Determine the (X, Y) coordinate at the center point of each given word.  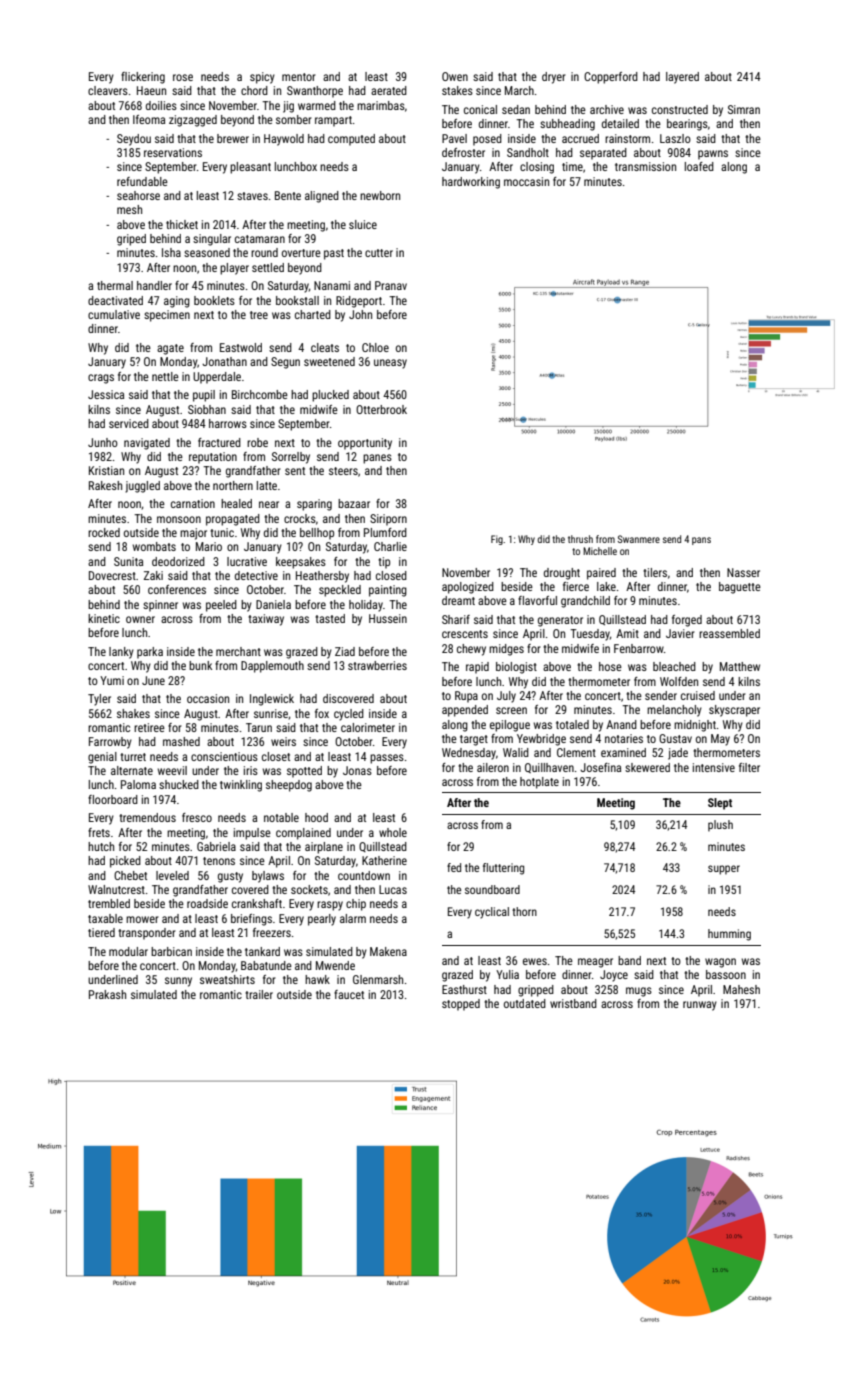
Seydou (134, 140)
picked (125, 862)
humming (729, 935)
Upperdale (217, 378)
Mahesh (741, 989)
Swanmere (639, 539)
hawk (317, 979)
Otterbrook (381, 409)
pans (701, 541)
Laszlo (675, 138)
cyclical (492, 913)
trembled (109, 903)
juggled (142, 487)
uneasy (390, 364)
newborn (380, 195)
